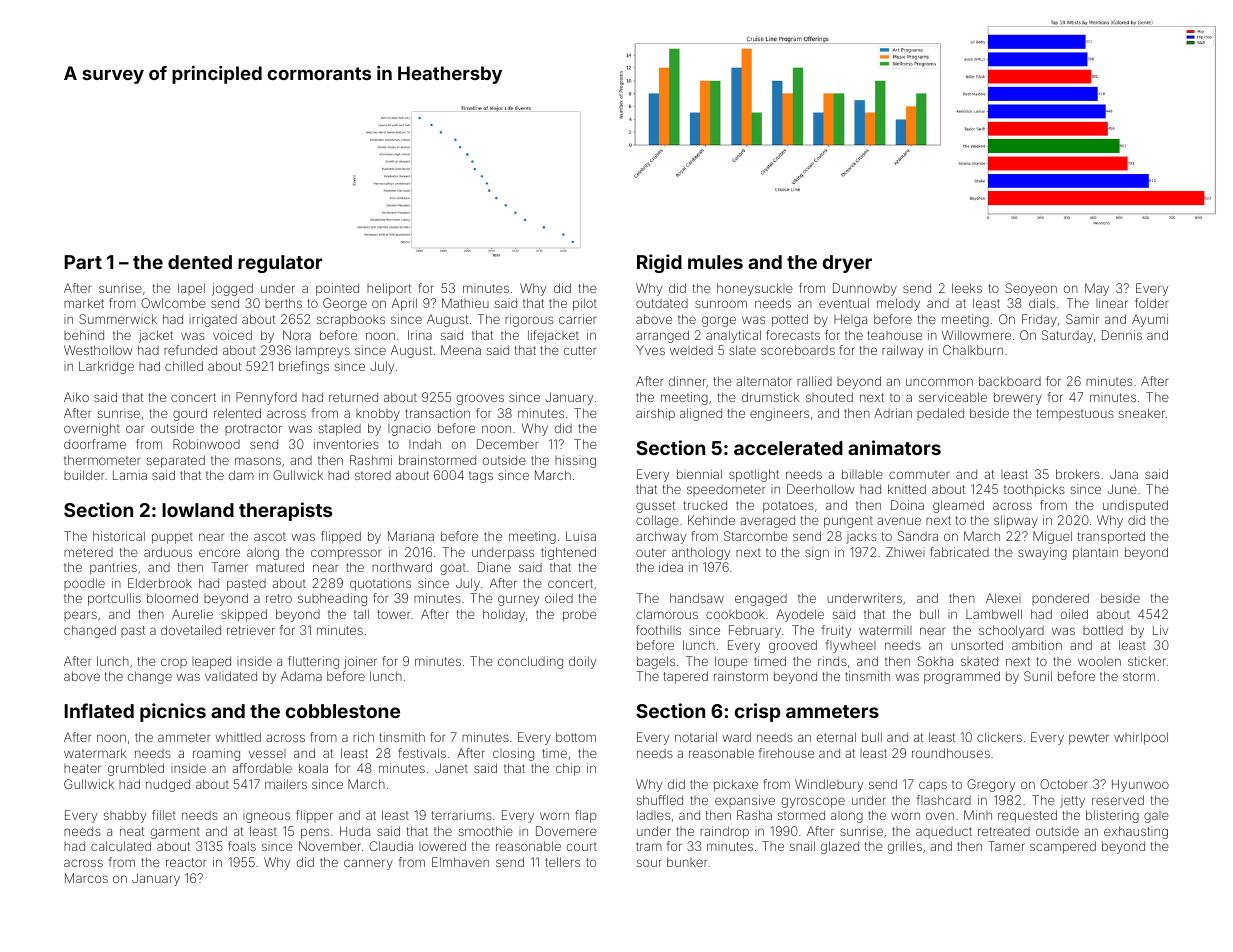  Describe the element at coordinates (1142, 413) in the document. I see `sneaker` at that location.
